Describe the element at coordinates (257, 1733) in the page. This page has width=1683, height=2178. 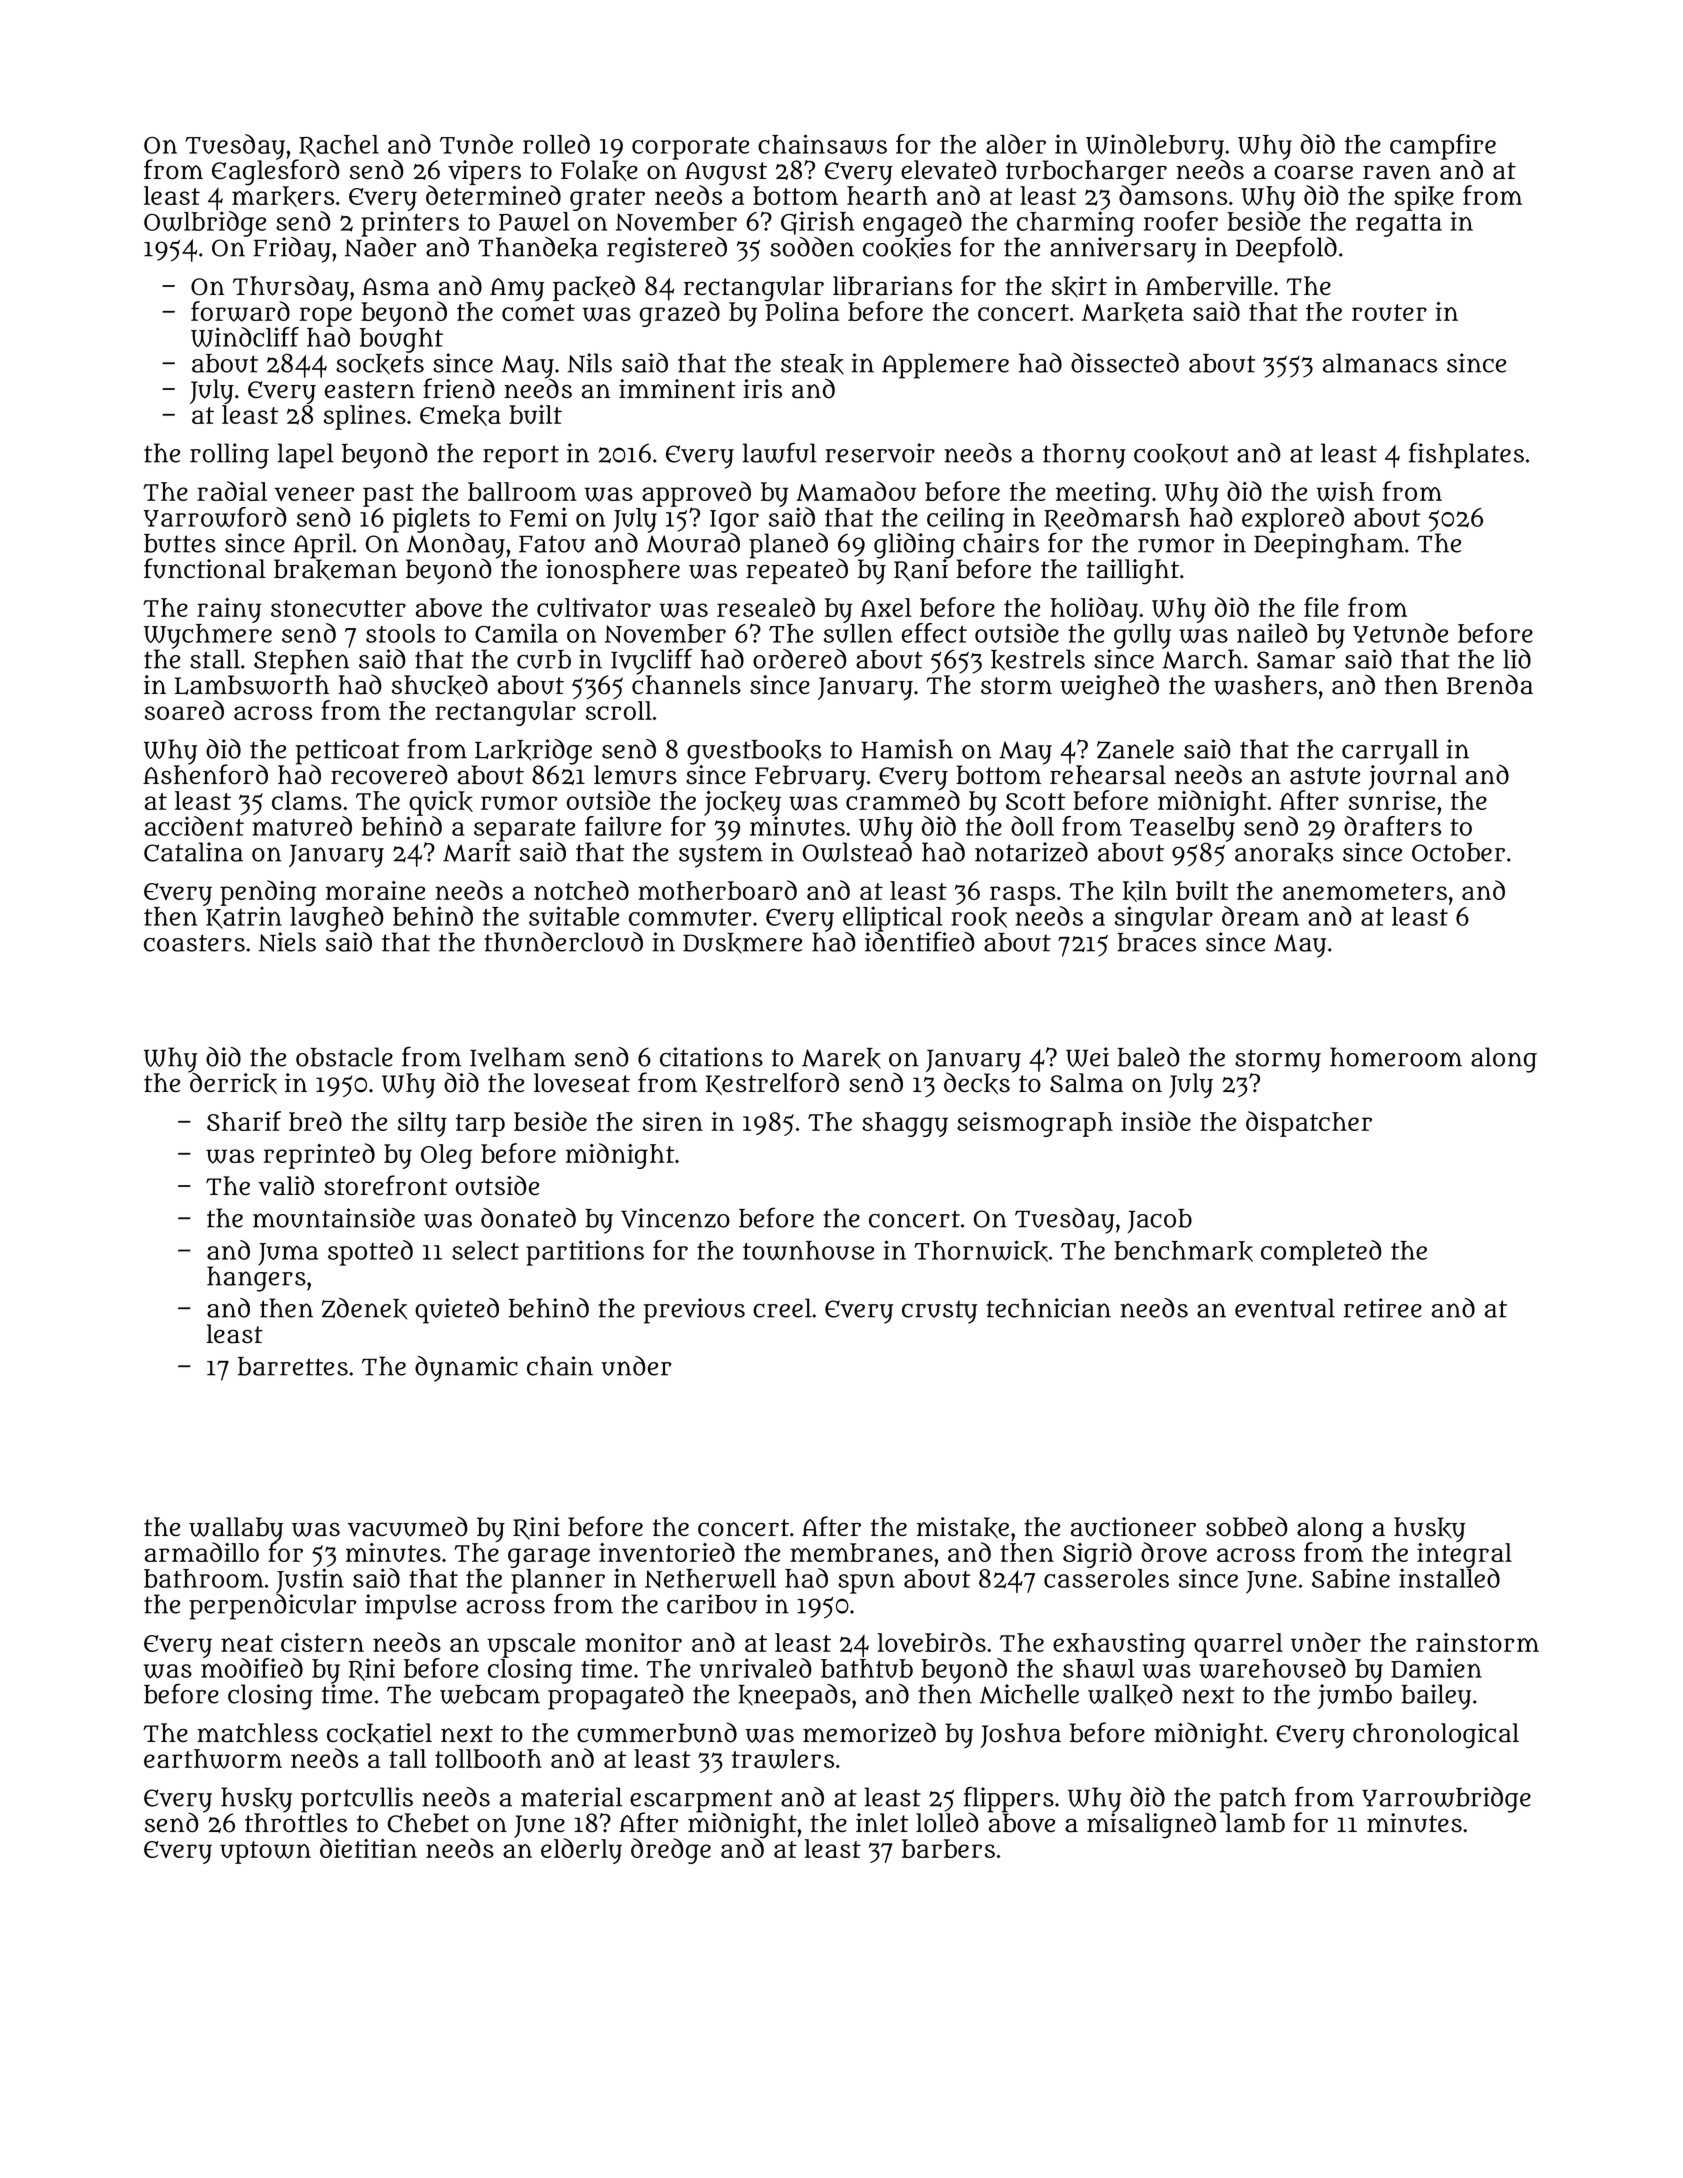
I see `matchless` at that location.
